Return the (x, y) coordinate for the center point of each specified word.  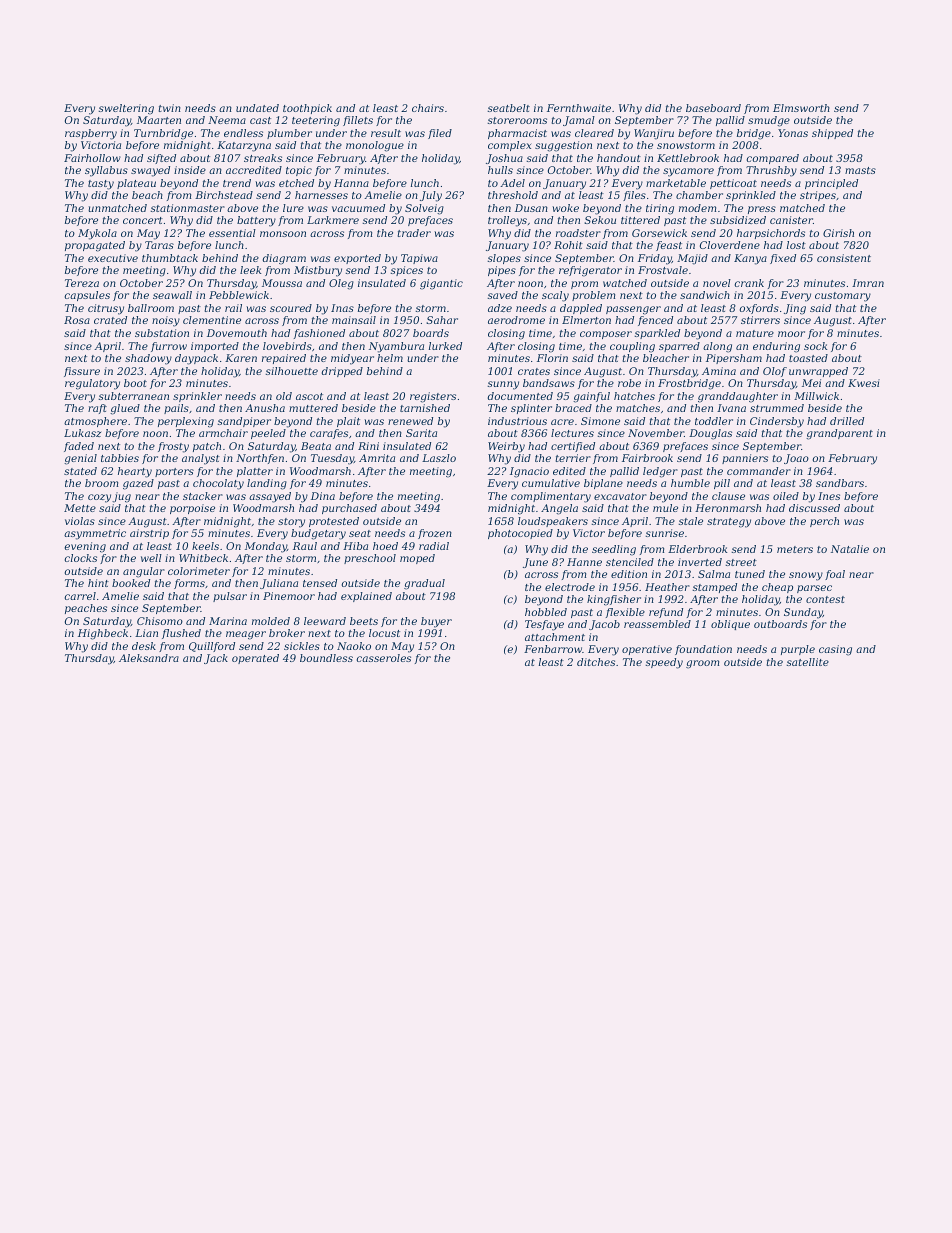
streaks (263, 158)
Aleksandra (149, 658)
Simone (600, 421)
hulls (500, 170)
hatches (634, 396)
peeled (268, 434)
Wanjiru (654, 134)
